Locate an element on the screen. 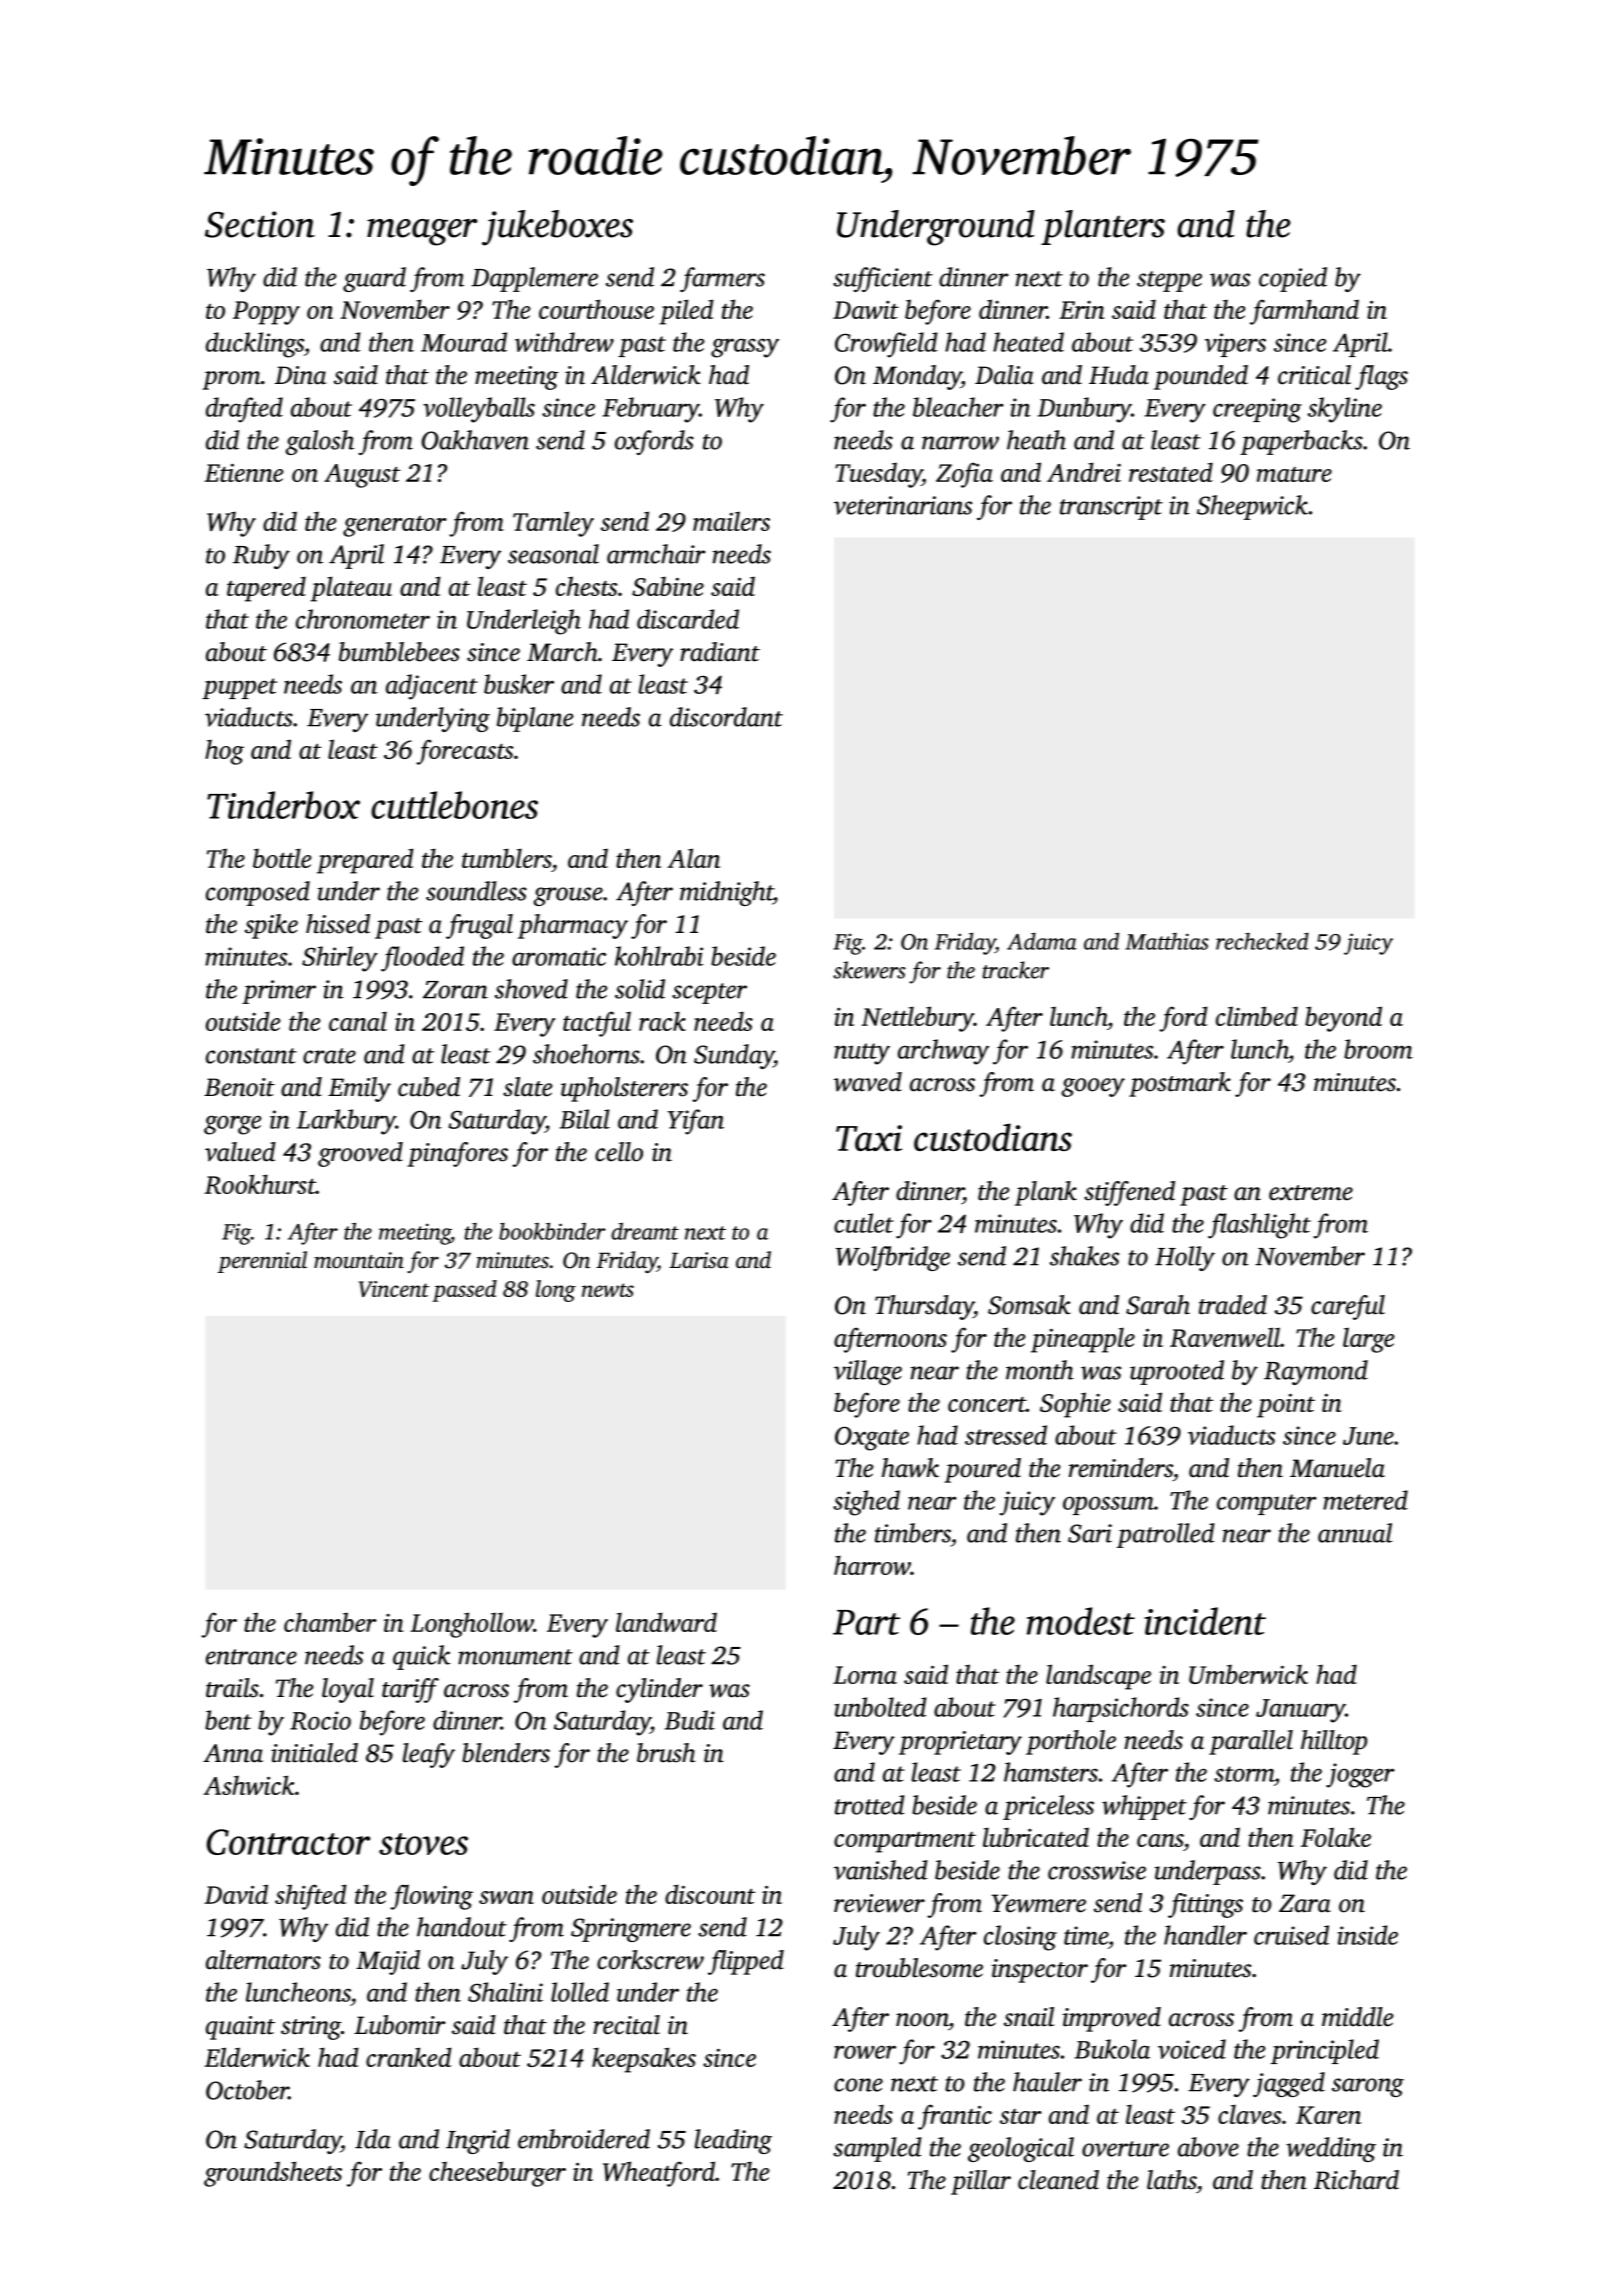  radiant is located at coordinates (720, 652).
